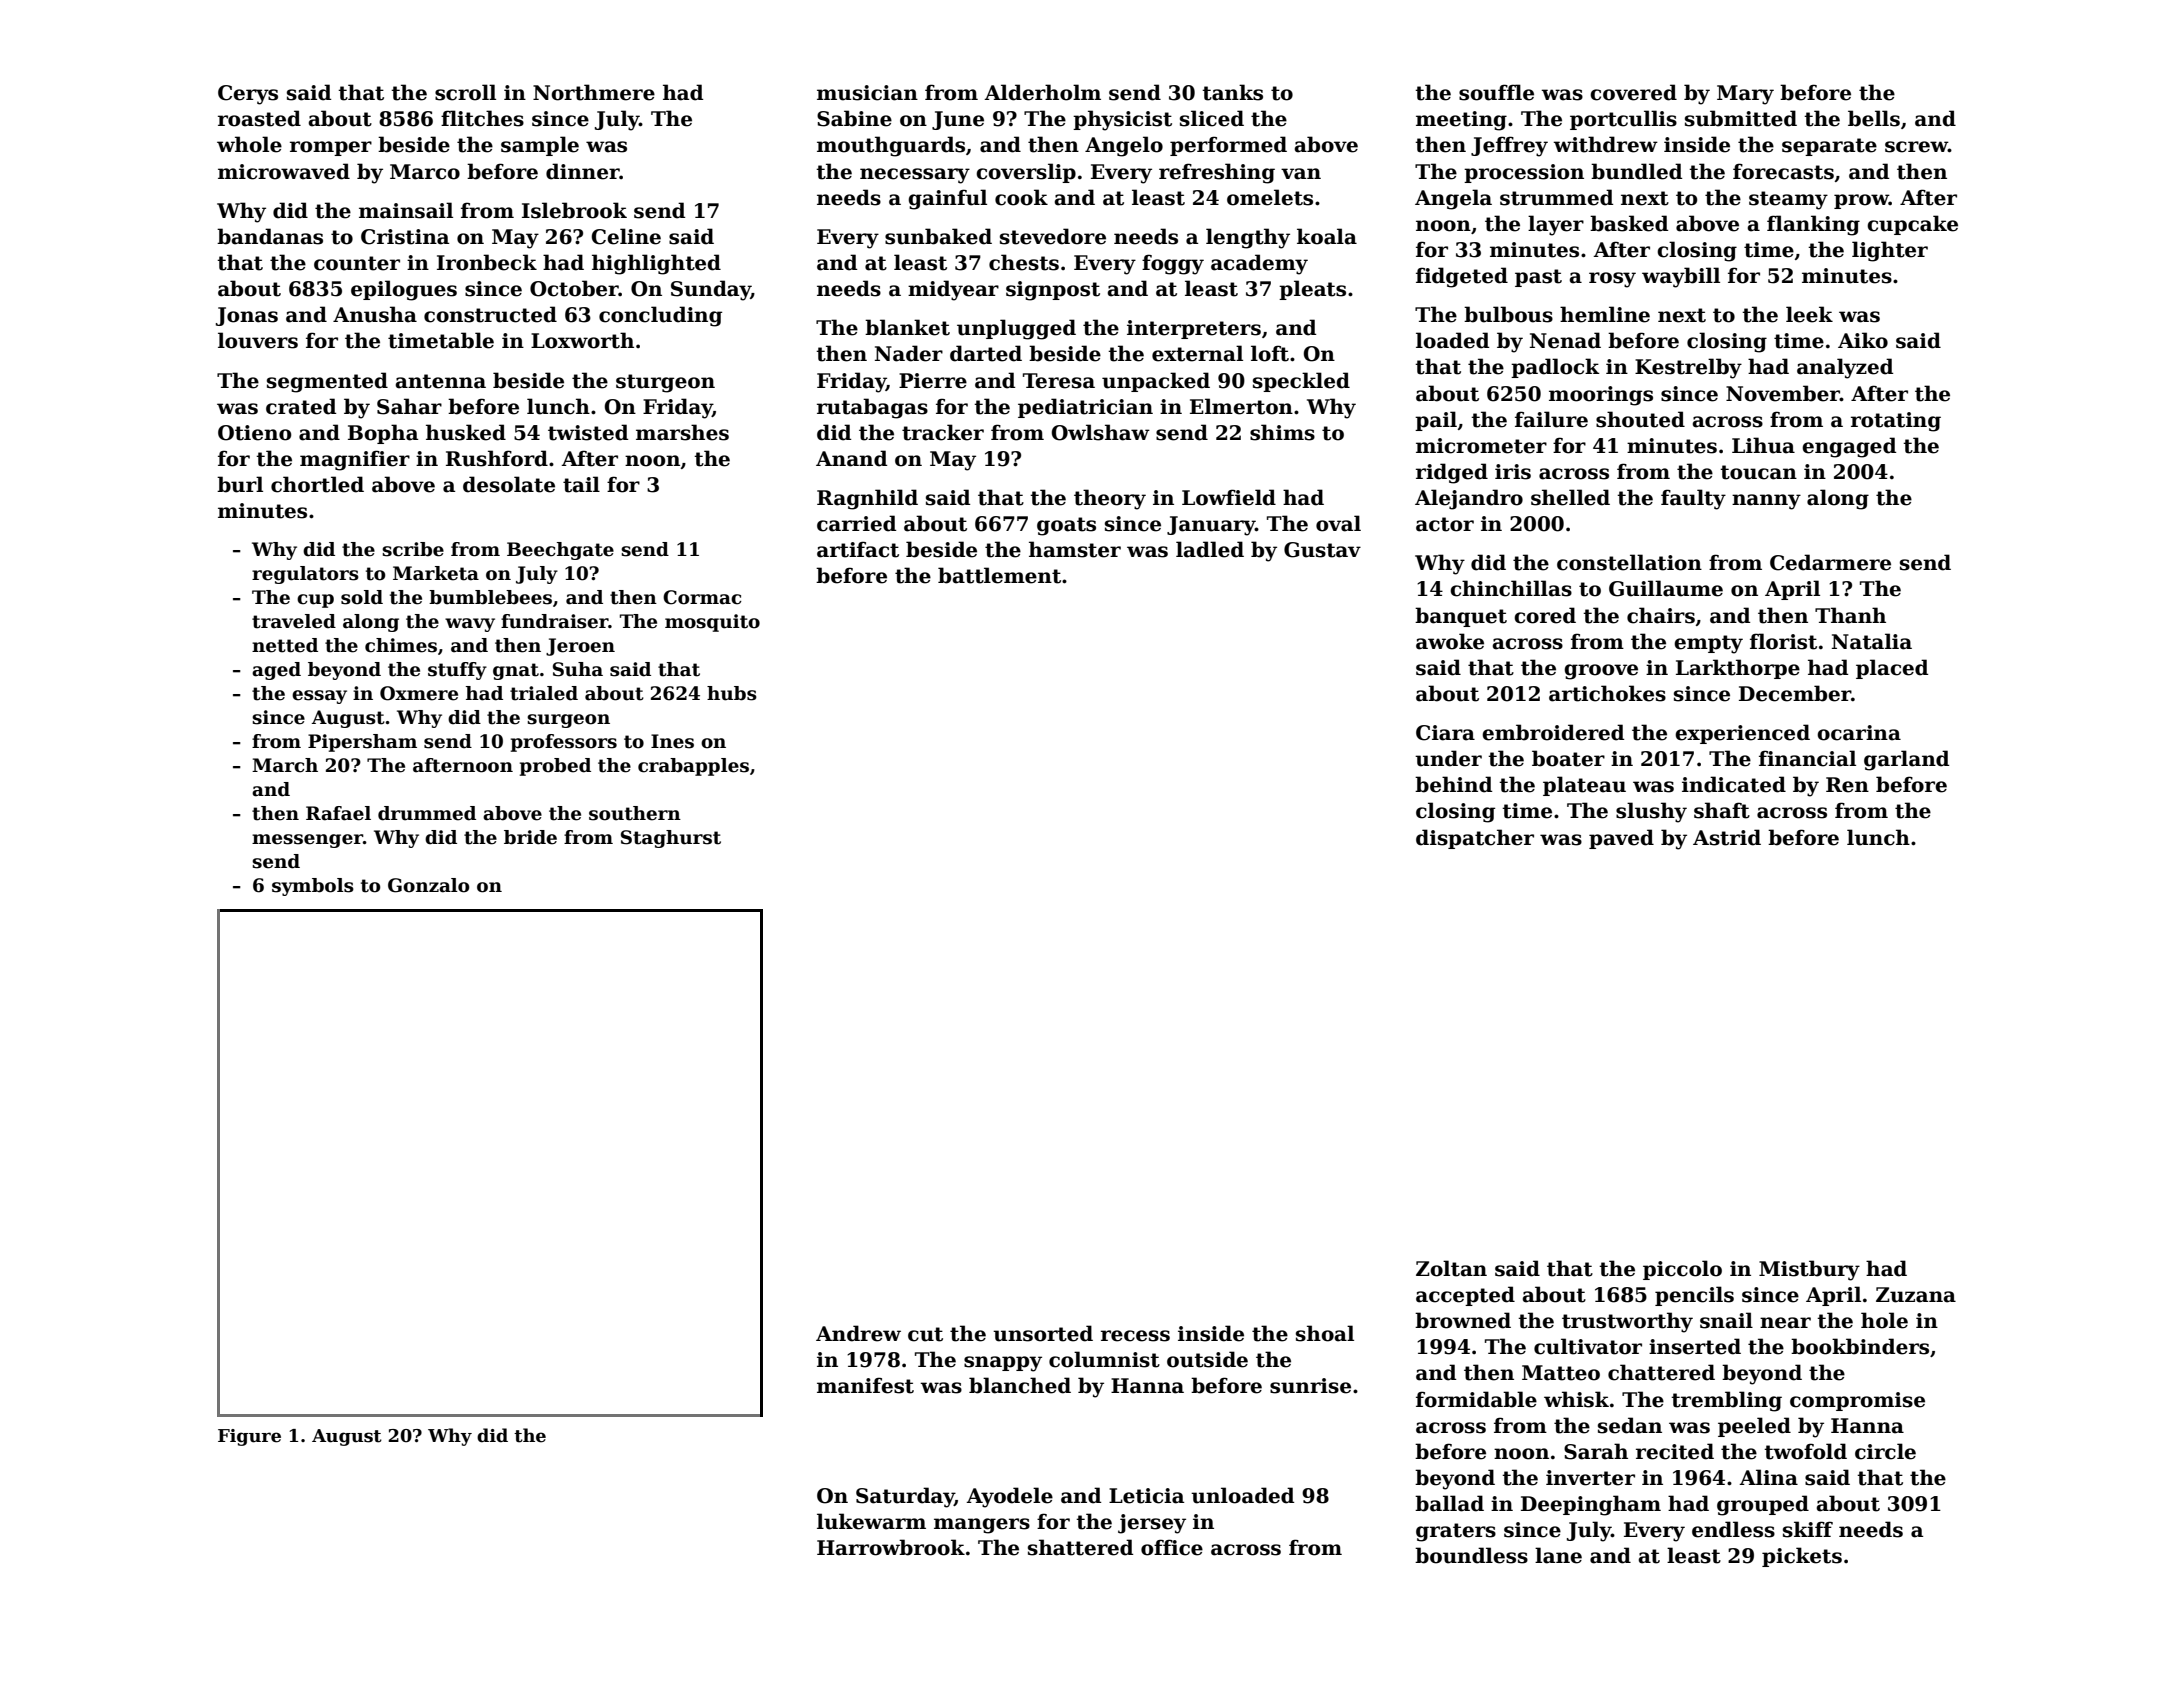  I want to click on inserted, so click(1695, 1346).
